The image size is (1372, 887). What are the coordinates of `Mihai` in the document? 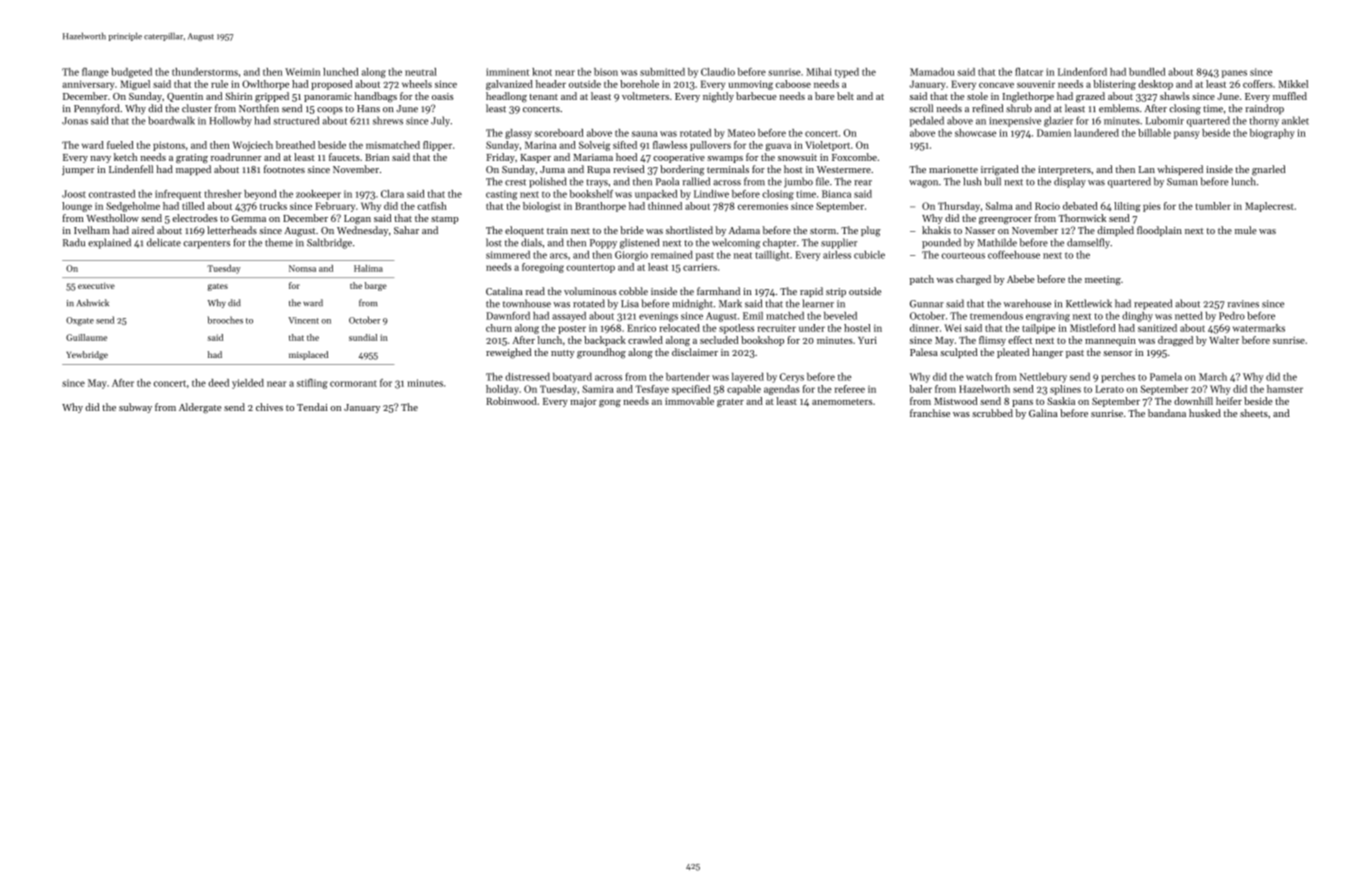 It's located at (819, 72).
